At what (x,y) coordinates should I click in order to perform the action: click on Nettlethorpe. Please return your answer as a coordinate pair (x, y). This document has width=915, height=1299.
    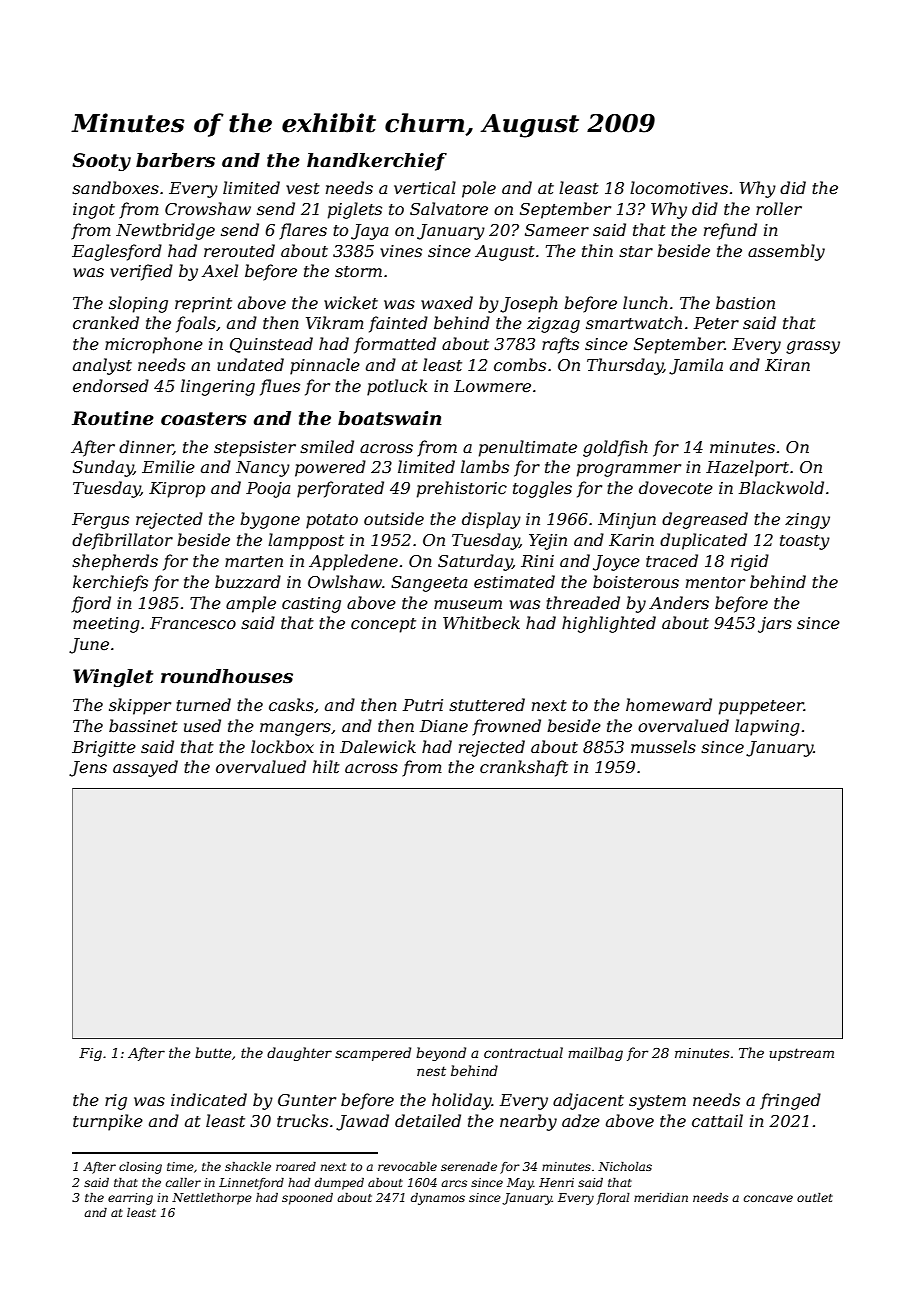
    Looking at the image, I should click on (212, 1199).
